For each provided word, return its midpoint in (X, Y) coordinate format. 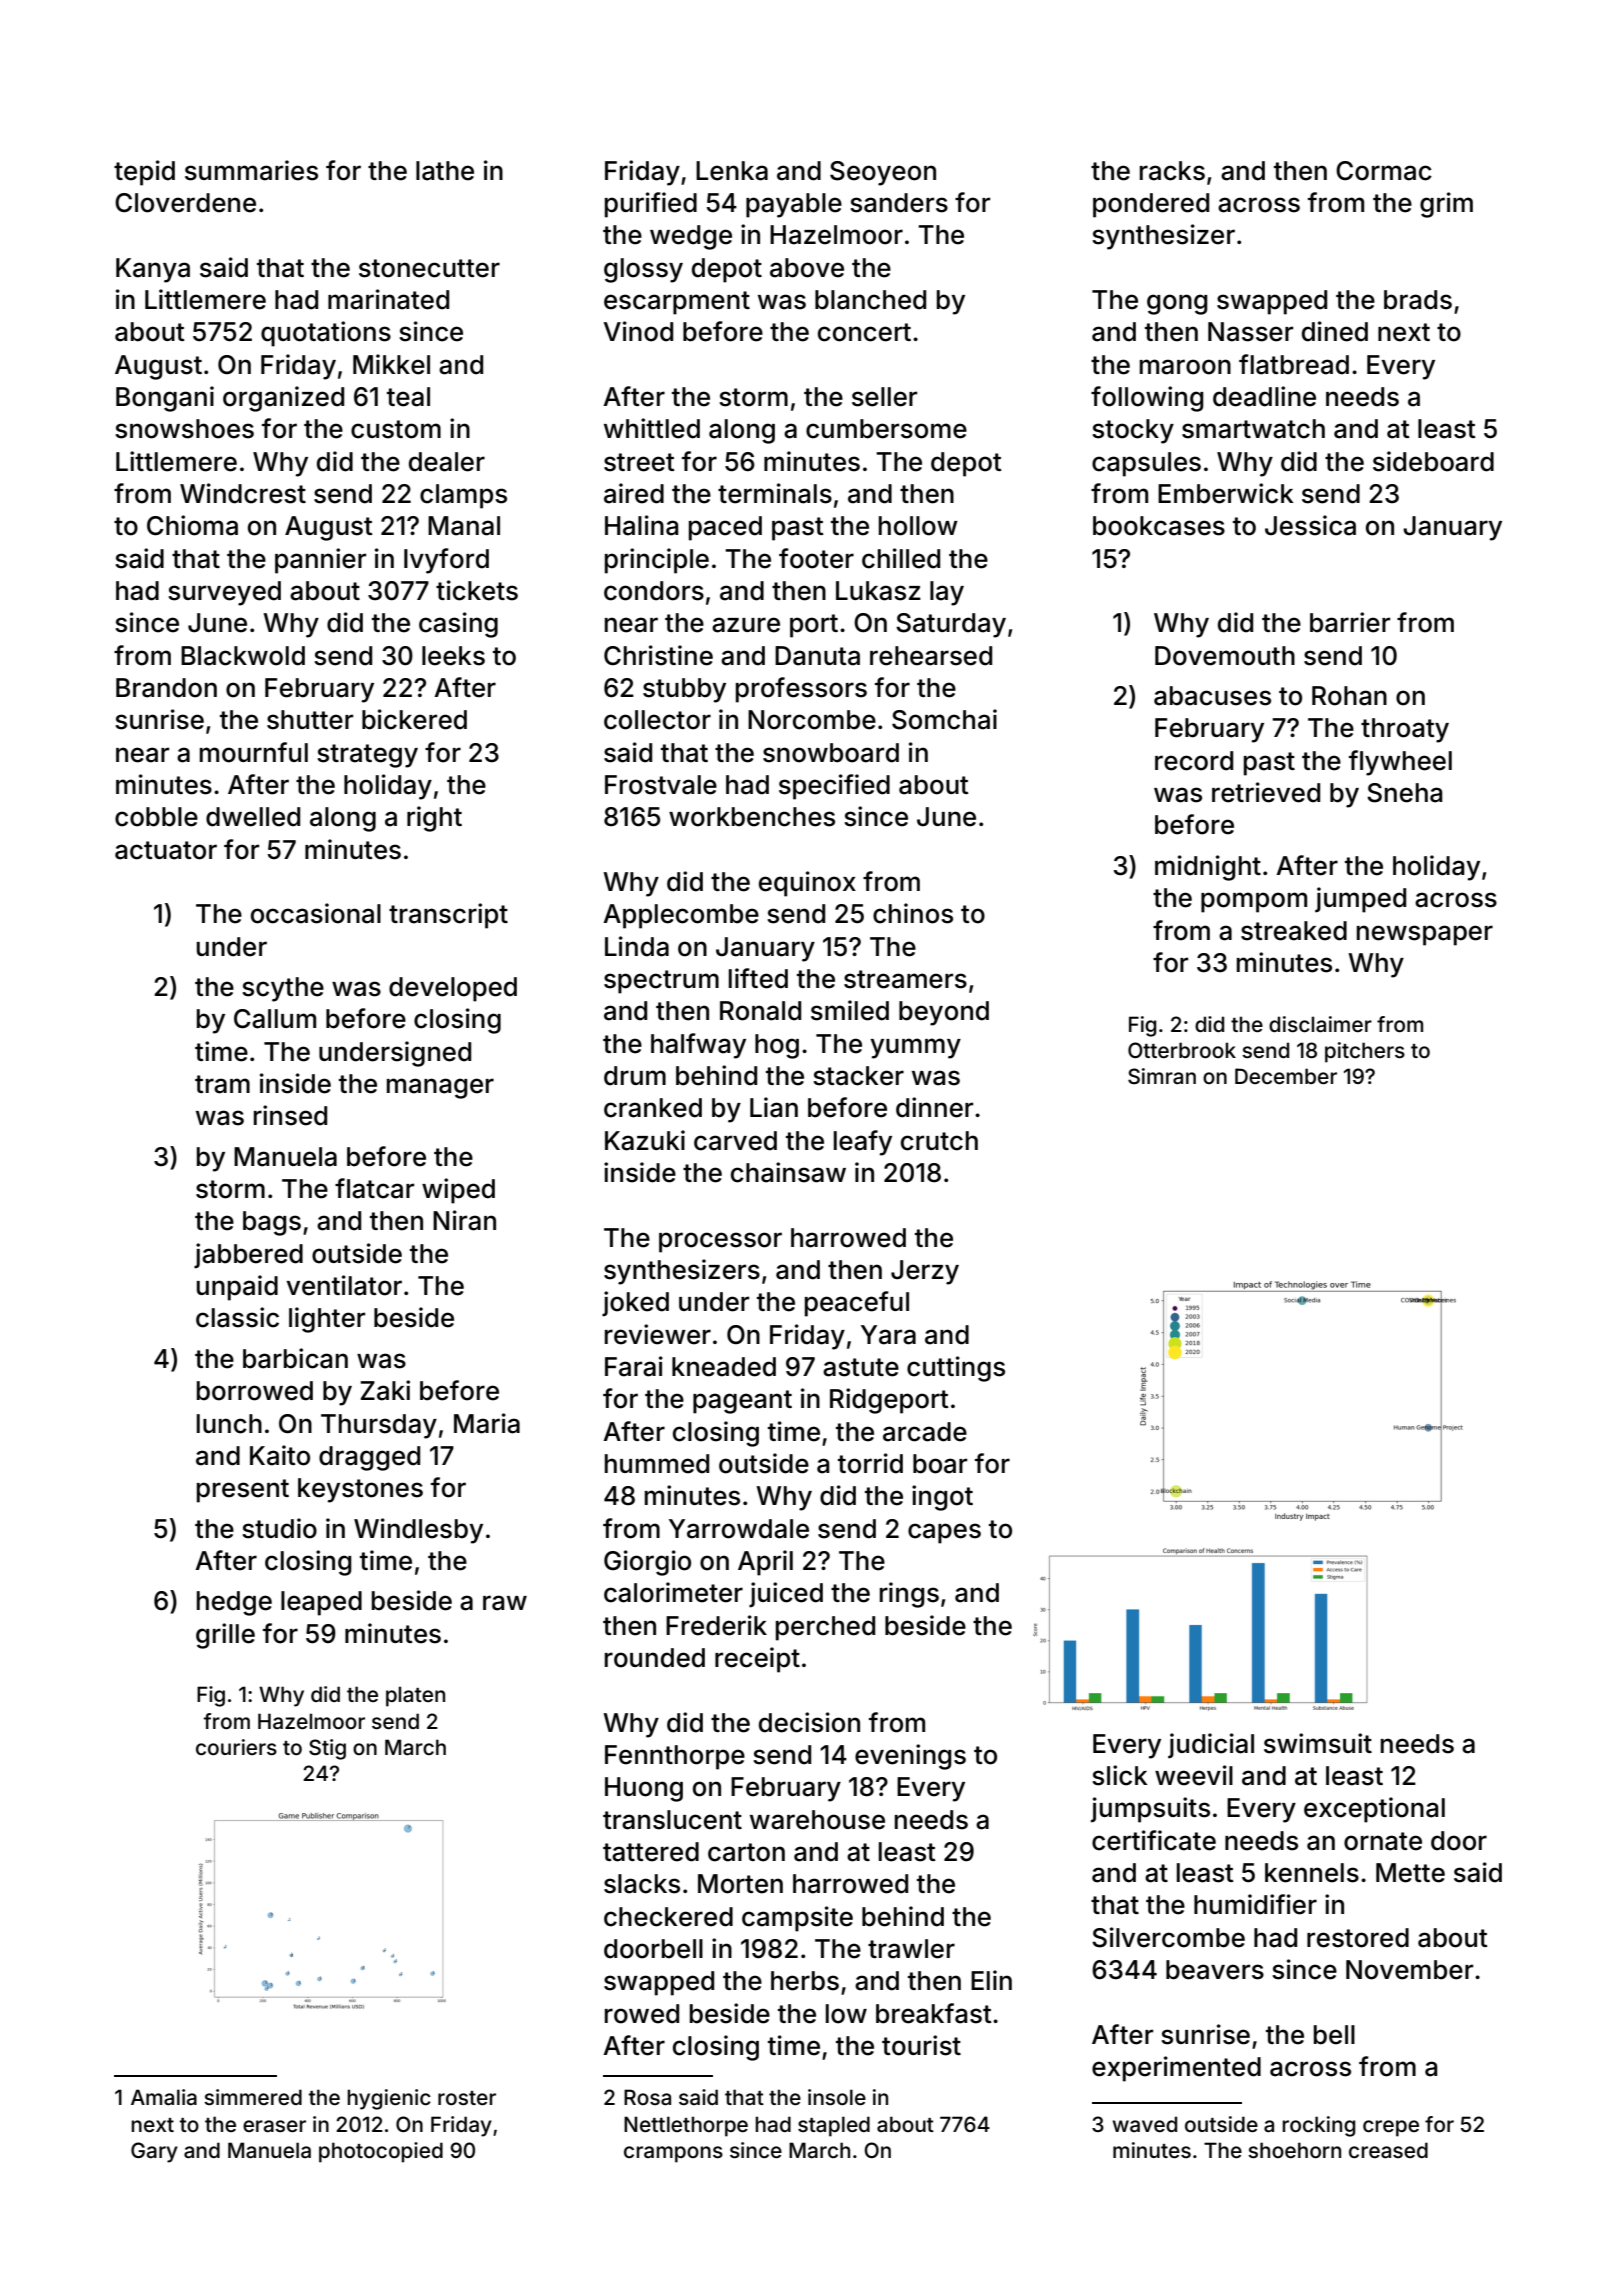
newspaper (1425, 935)
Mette (1410, 1873)
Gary (154, 2152)
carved (735, 1141)
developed (453, 989)
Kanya (153, 270)
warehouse (817, 1820)
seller (884, 397)
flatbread (1294, 364)
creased (1388, 2150)
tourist (921, 2045)
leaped (321, 1603)
